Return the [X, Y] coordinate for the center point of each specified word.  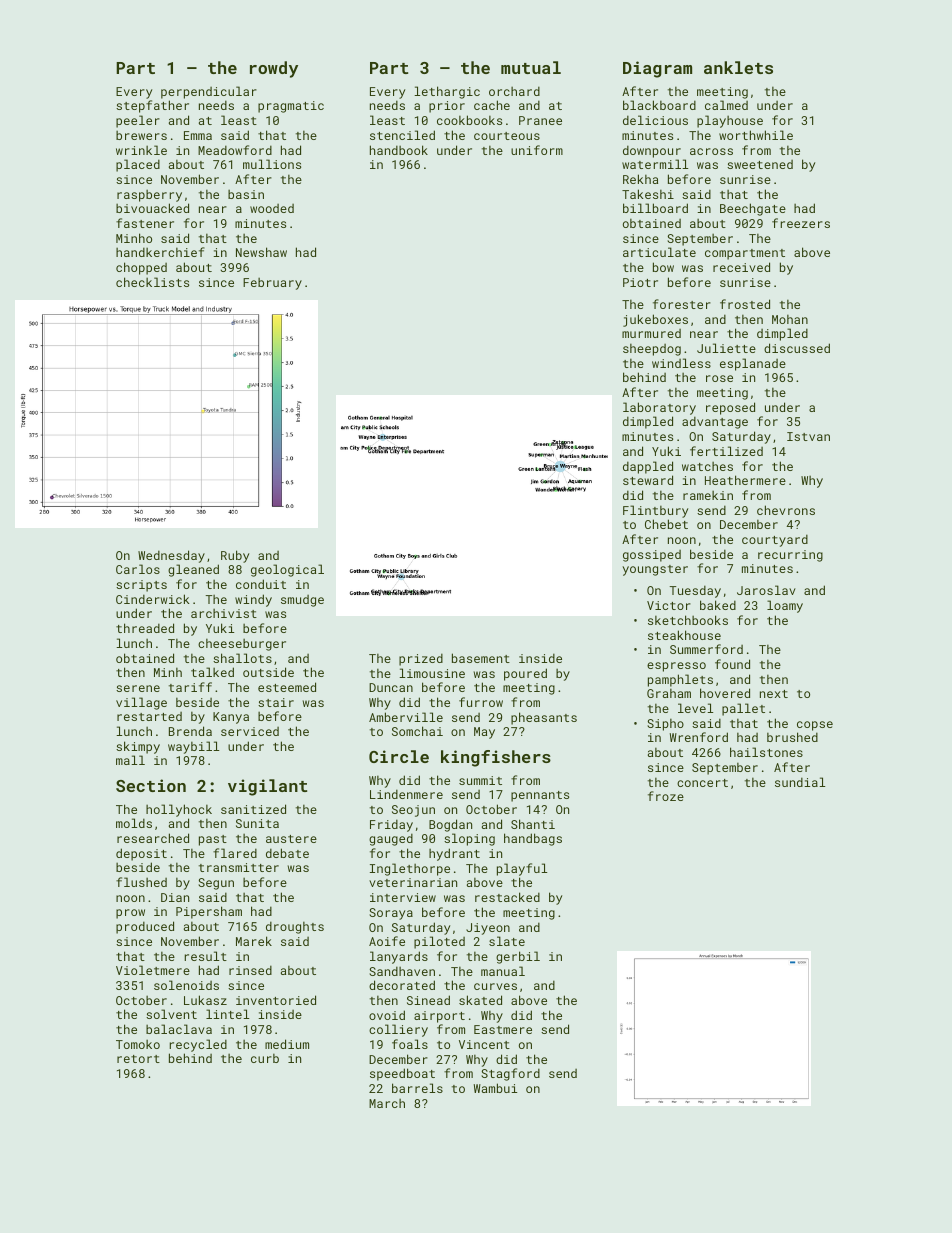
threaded [145, 628]
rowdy [274, 69]
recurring [790, 556]
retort [138, 1059]
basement [481, 658]
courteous [507, 136]
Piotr [640, 282]
